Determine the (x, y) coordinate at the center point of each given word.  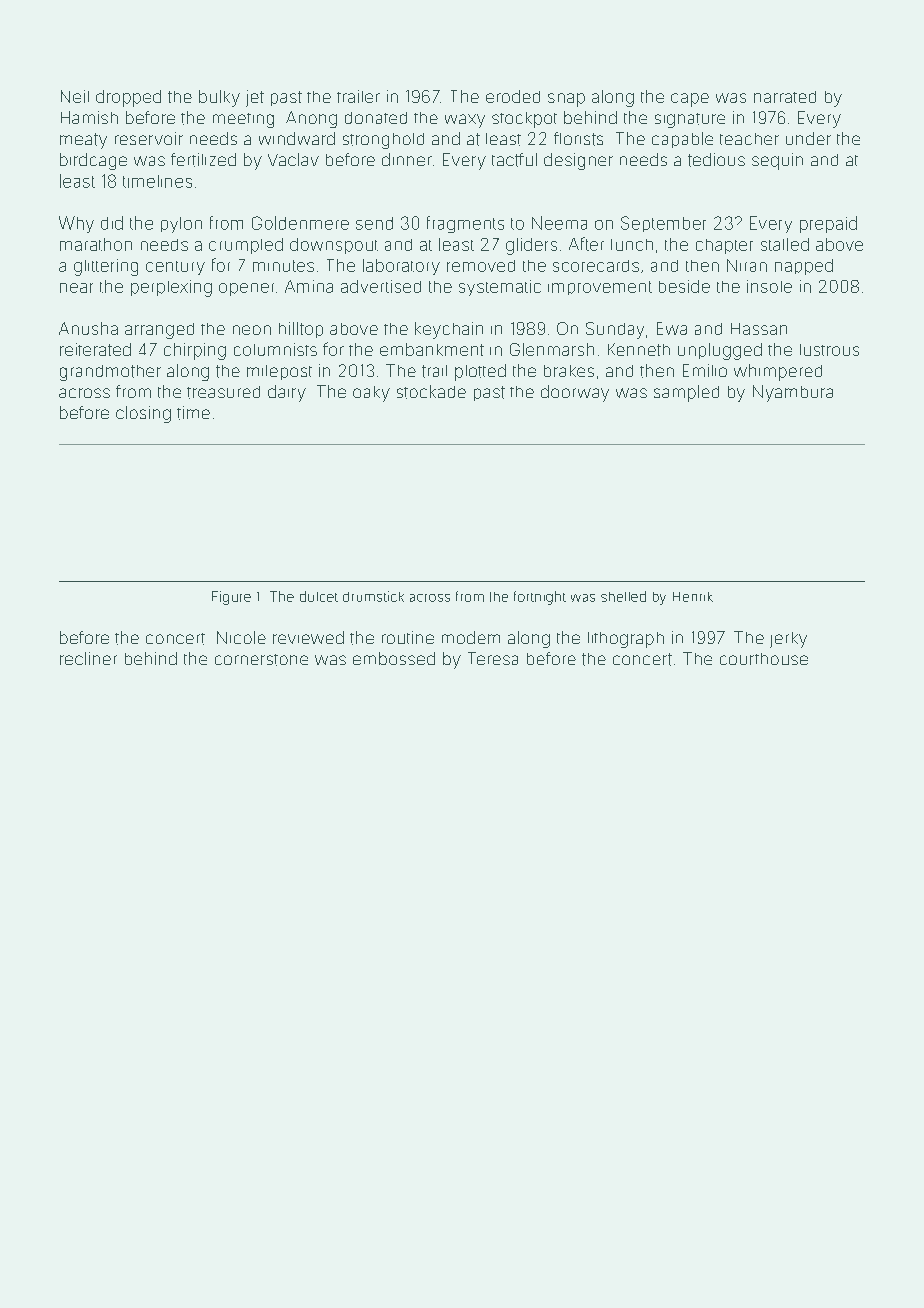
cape (690, 100)
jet (255, 98)
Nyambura (793, 393)
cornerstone (261, 660)
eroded (513, 96)
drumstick (373, 596)
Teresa (493, 658)
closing (143, 414)
